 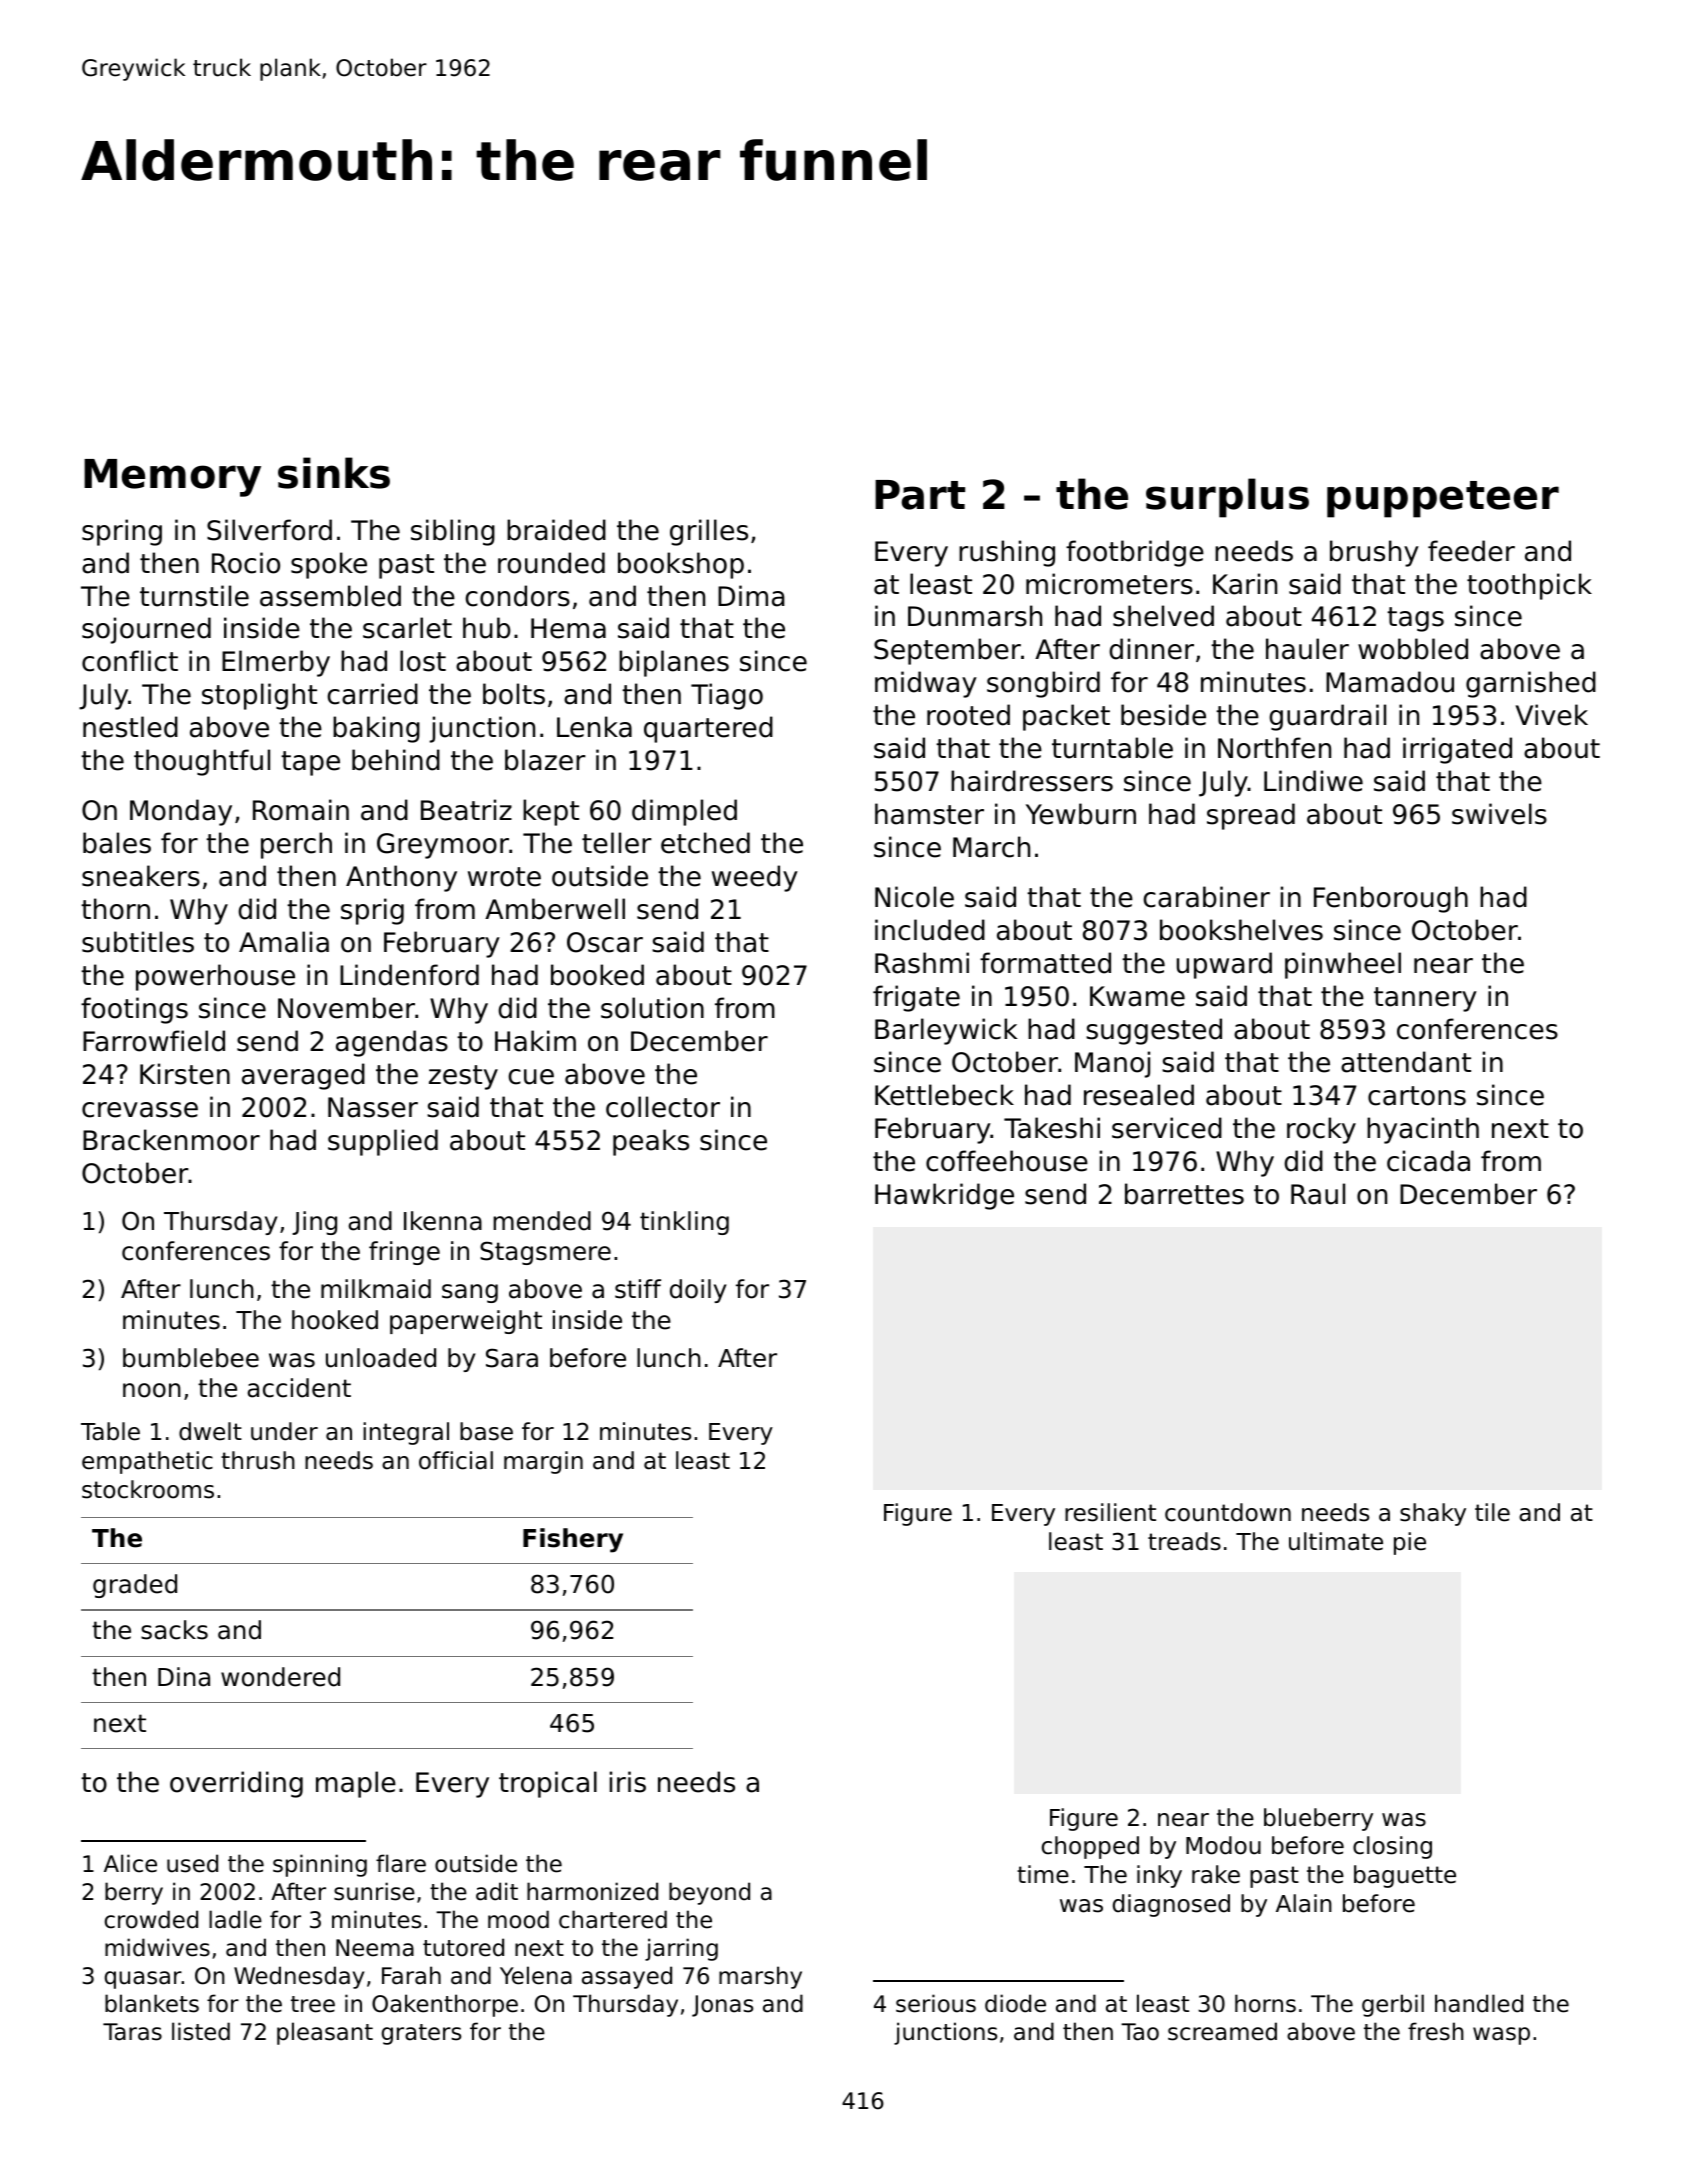 I want to click on cicada, so click(x=1428, y=1161).
